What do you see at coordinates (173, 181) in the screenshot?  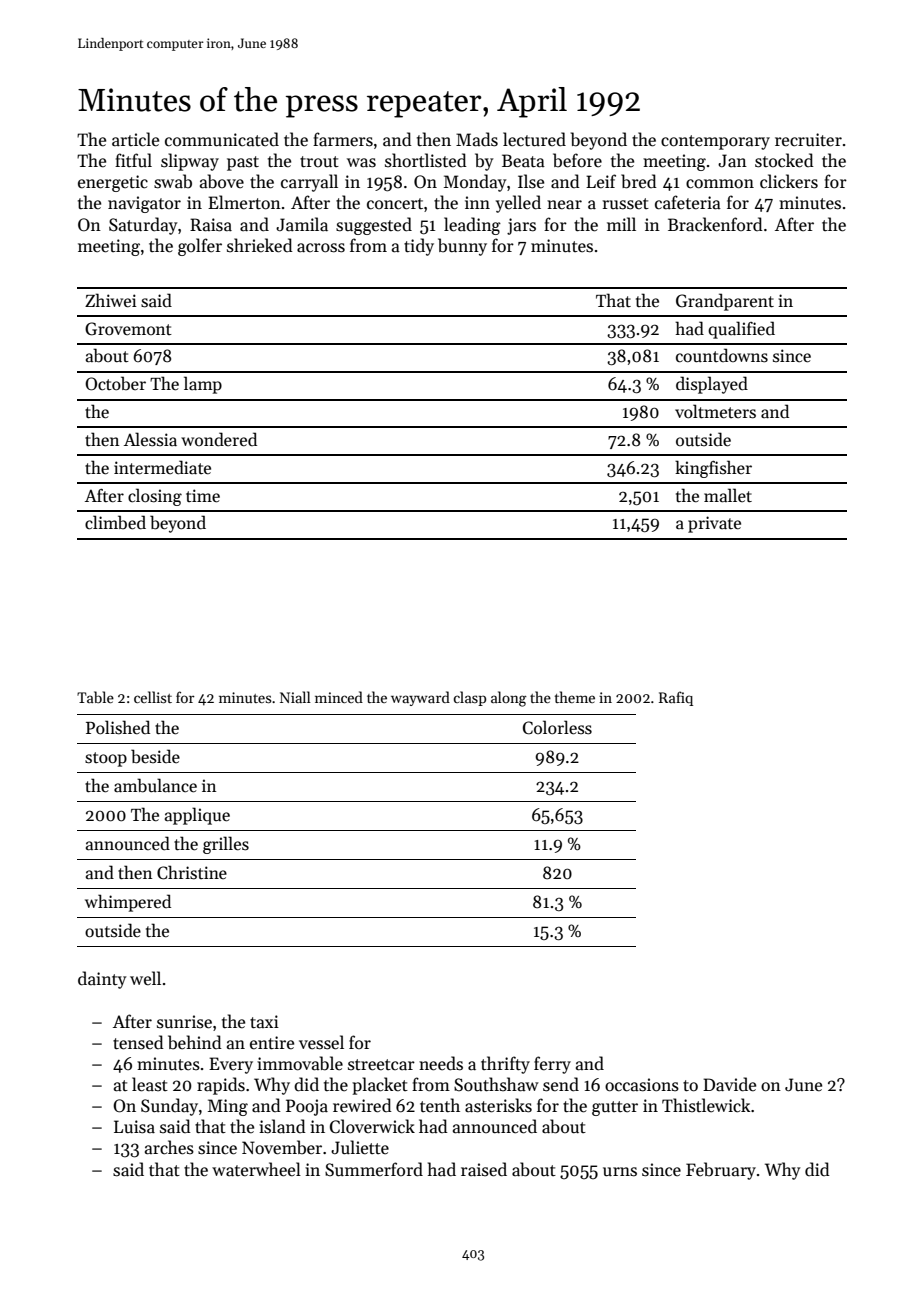 I see `swab` at bounding box center [173, 181].
